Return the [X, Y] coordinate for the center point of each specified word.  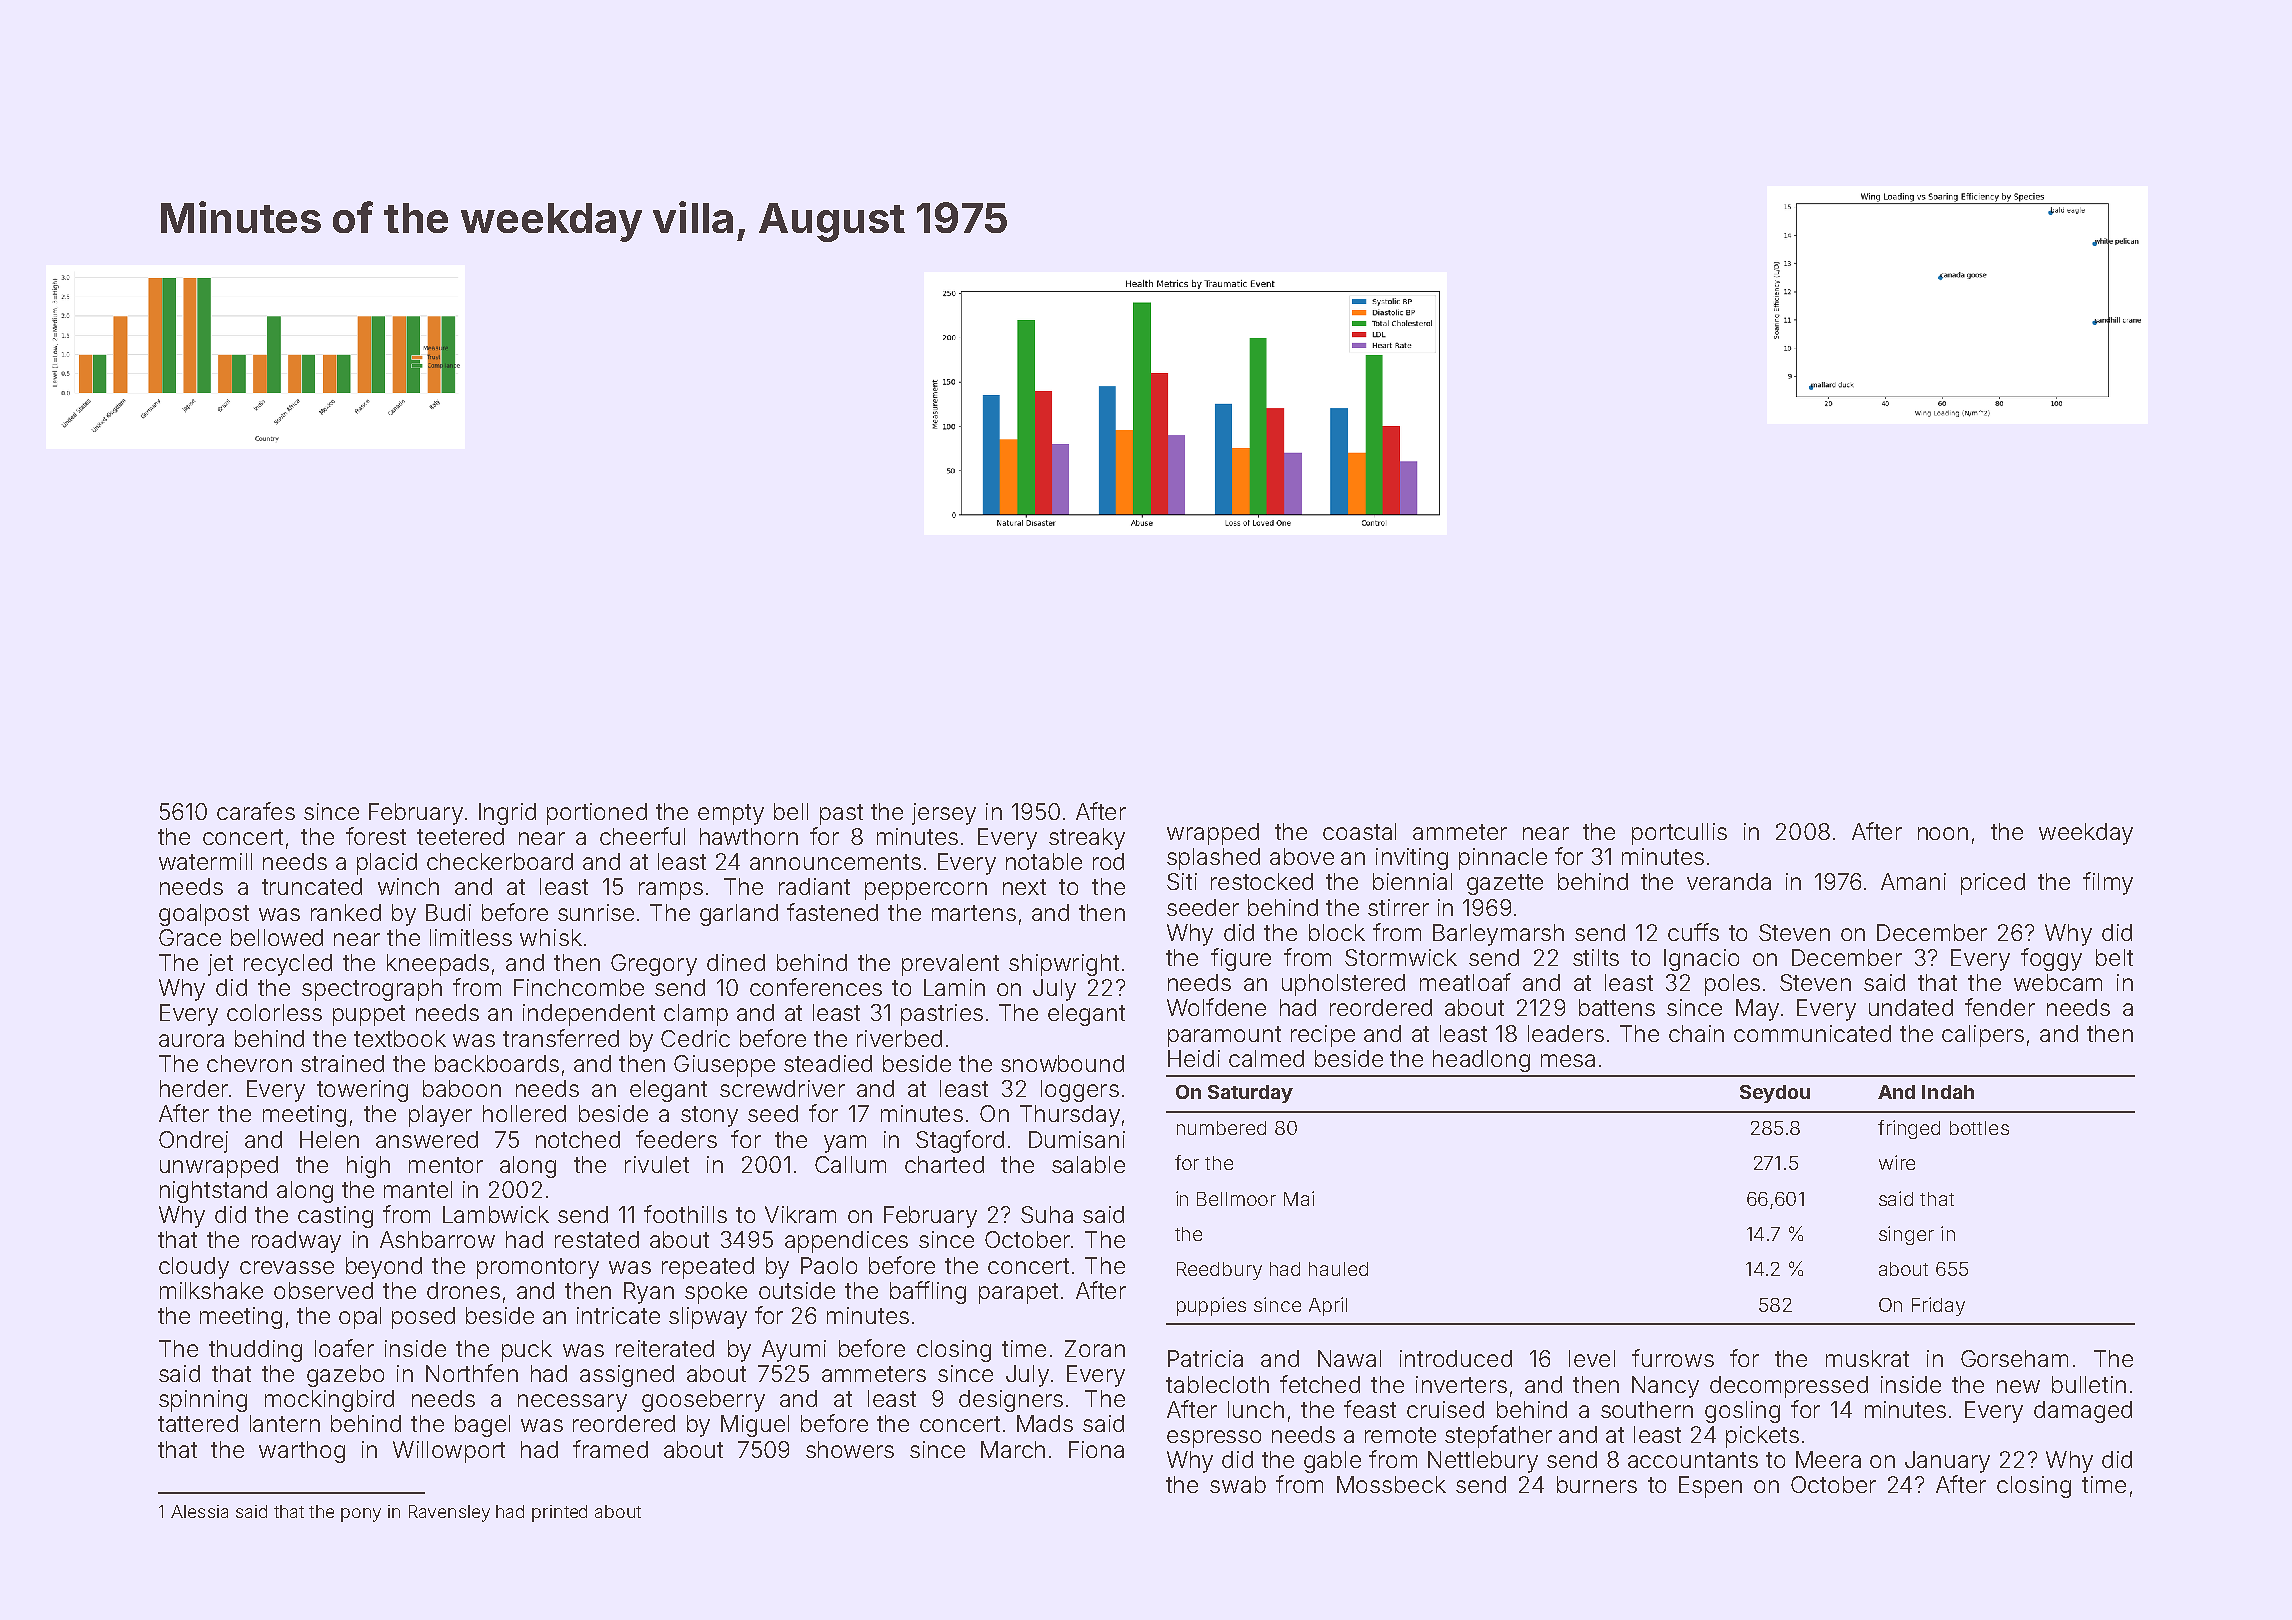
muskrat [1867, 1358]
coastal [1359, 831]
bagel [482, 1426]
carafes [256, 811]
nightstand [213, 1192]
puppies [1211, 1306]
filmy [2108, 883]
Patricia [1205, 1358]
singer [1906, 1235]
